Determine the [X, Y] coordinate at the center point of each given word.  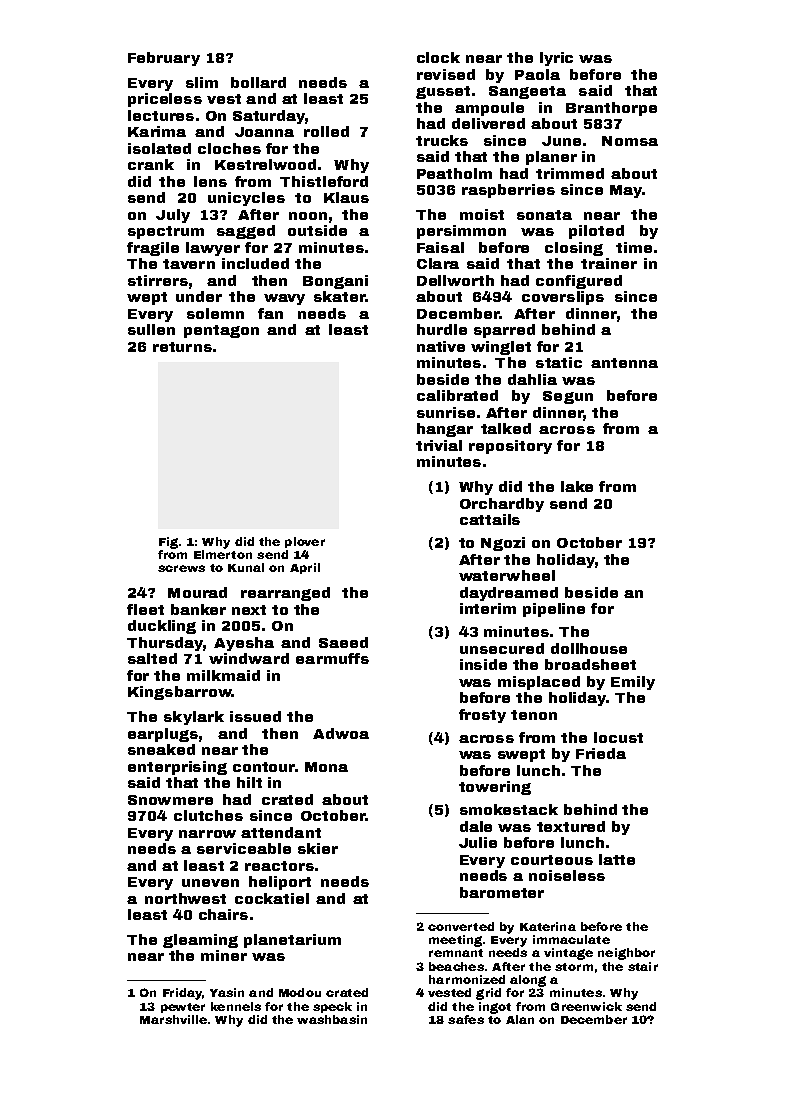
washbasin [332, 1019]
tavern [189, 264]
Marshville [173, 1019]
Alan [520, 1019]
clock [438, 57]
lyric [556, 59]
